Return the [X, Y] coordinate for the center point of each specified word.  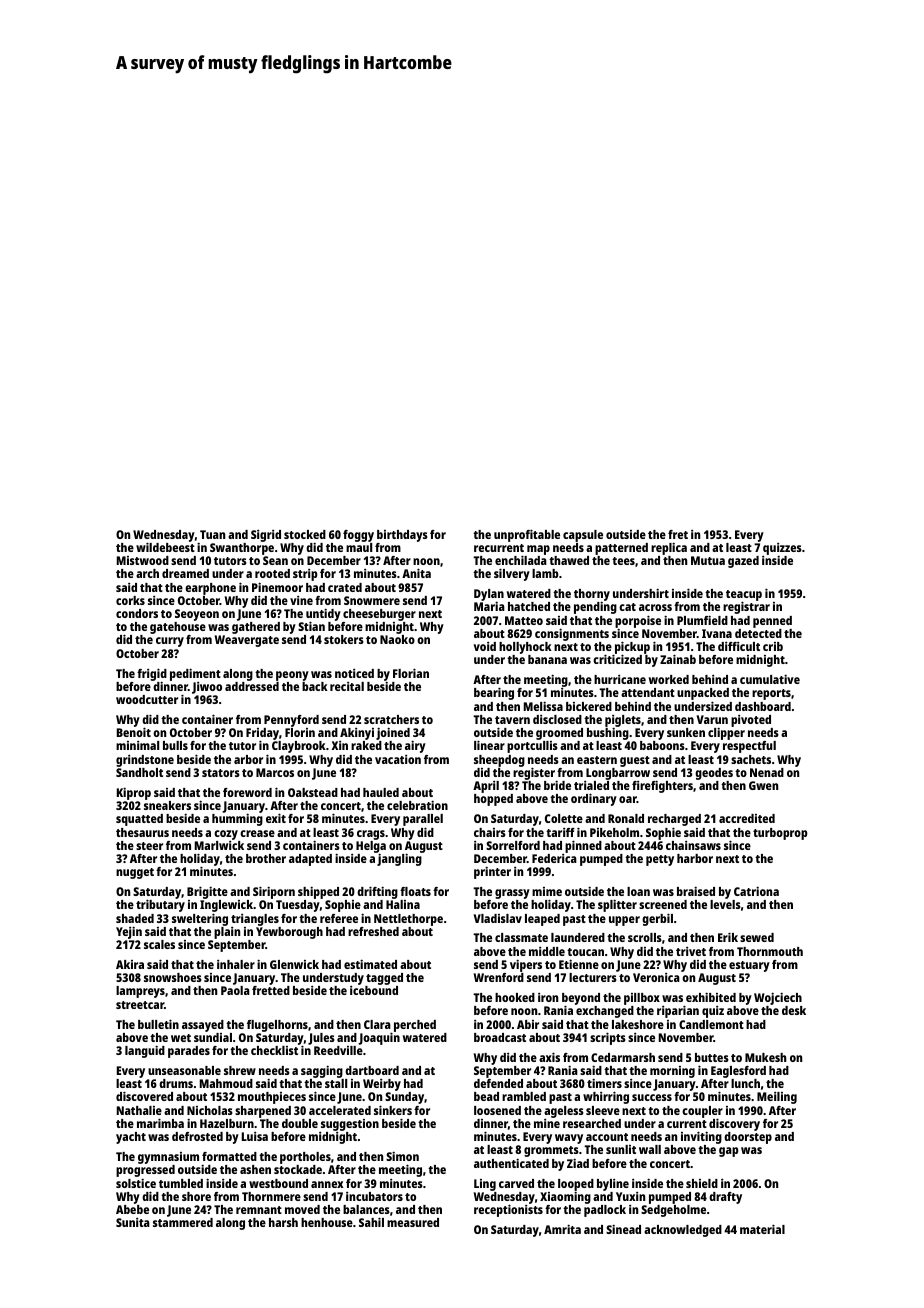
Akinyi [357, 734]
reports [771, 694]
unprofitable [527, 535]
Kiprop [134, 793]
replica [669, 548]
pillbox [642, 999]
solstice [136, 1183]
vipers [526, 965]
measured [413, 1222]
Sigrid [266, 536]
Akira [130, 964]
